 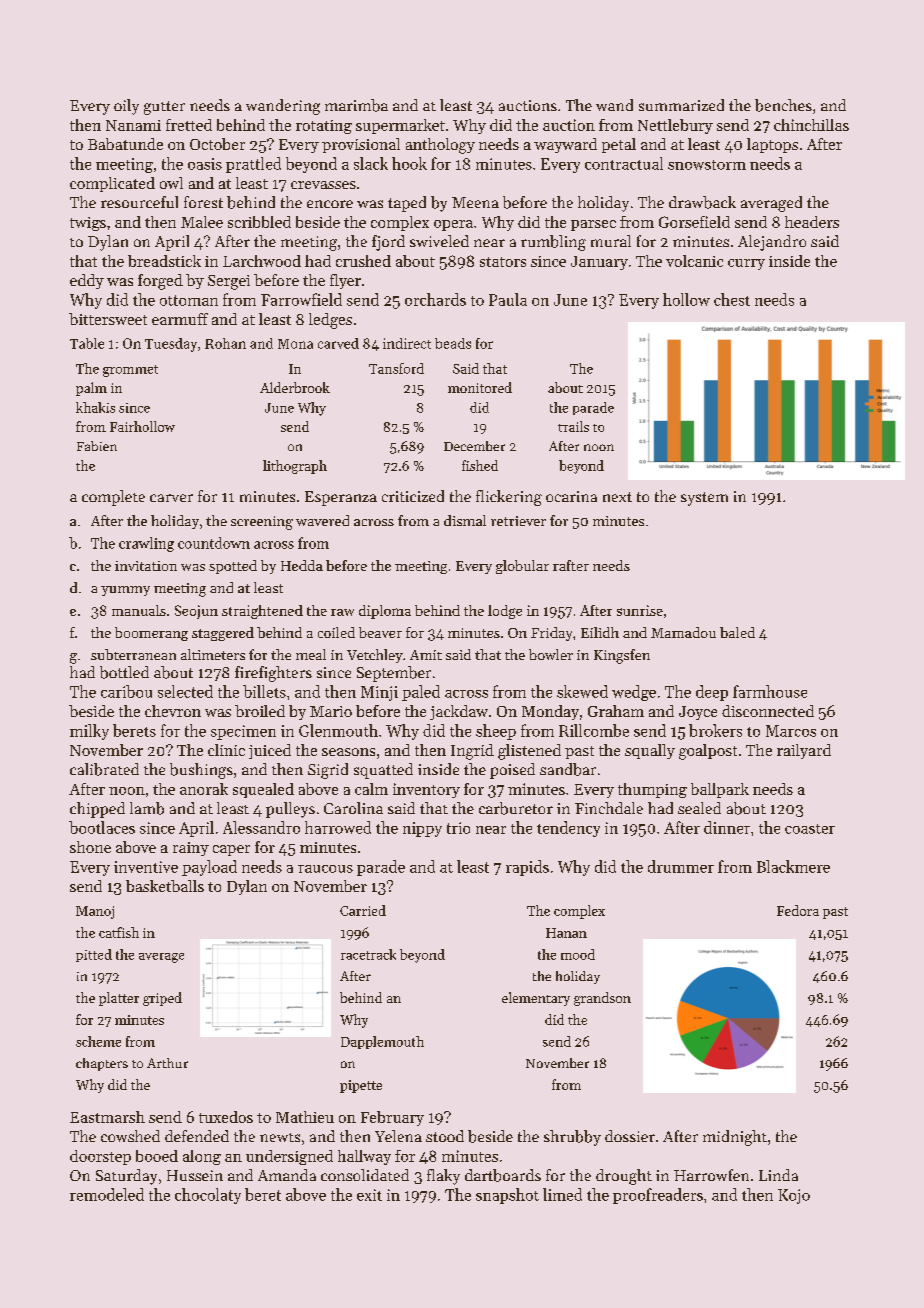 I want to click on catfish, so click(x=119, y=932).
